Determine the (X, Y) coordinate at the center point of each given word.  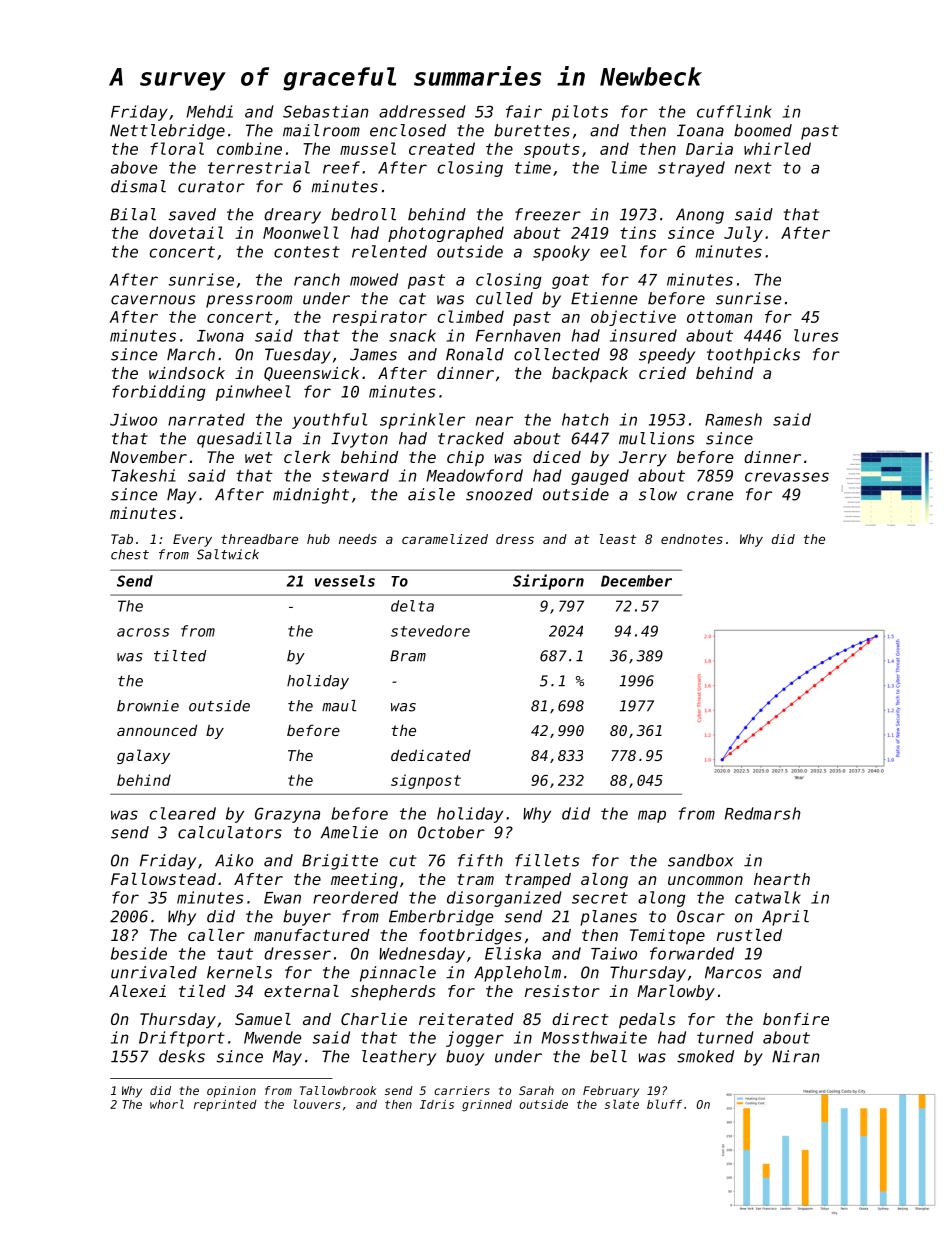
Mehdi (209, 111)
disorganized (504, 899)
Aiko (234, 860)
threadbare (259, 539)
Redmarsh (762, 813)
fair (524, 111)
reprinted (225, 1105)
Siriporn (548, 582)
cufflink (734, 111)
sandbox (701, 860)
